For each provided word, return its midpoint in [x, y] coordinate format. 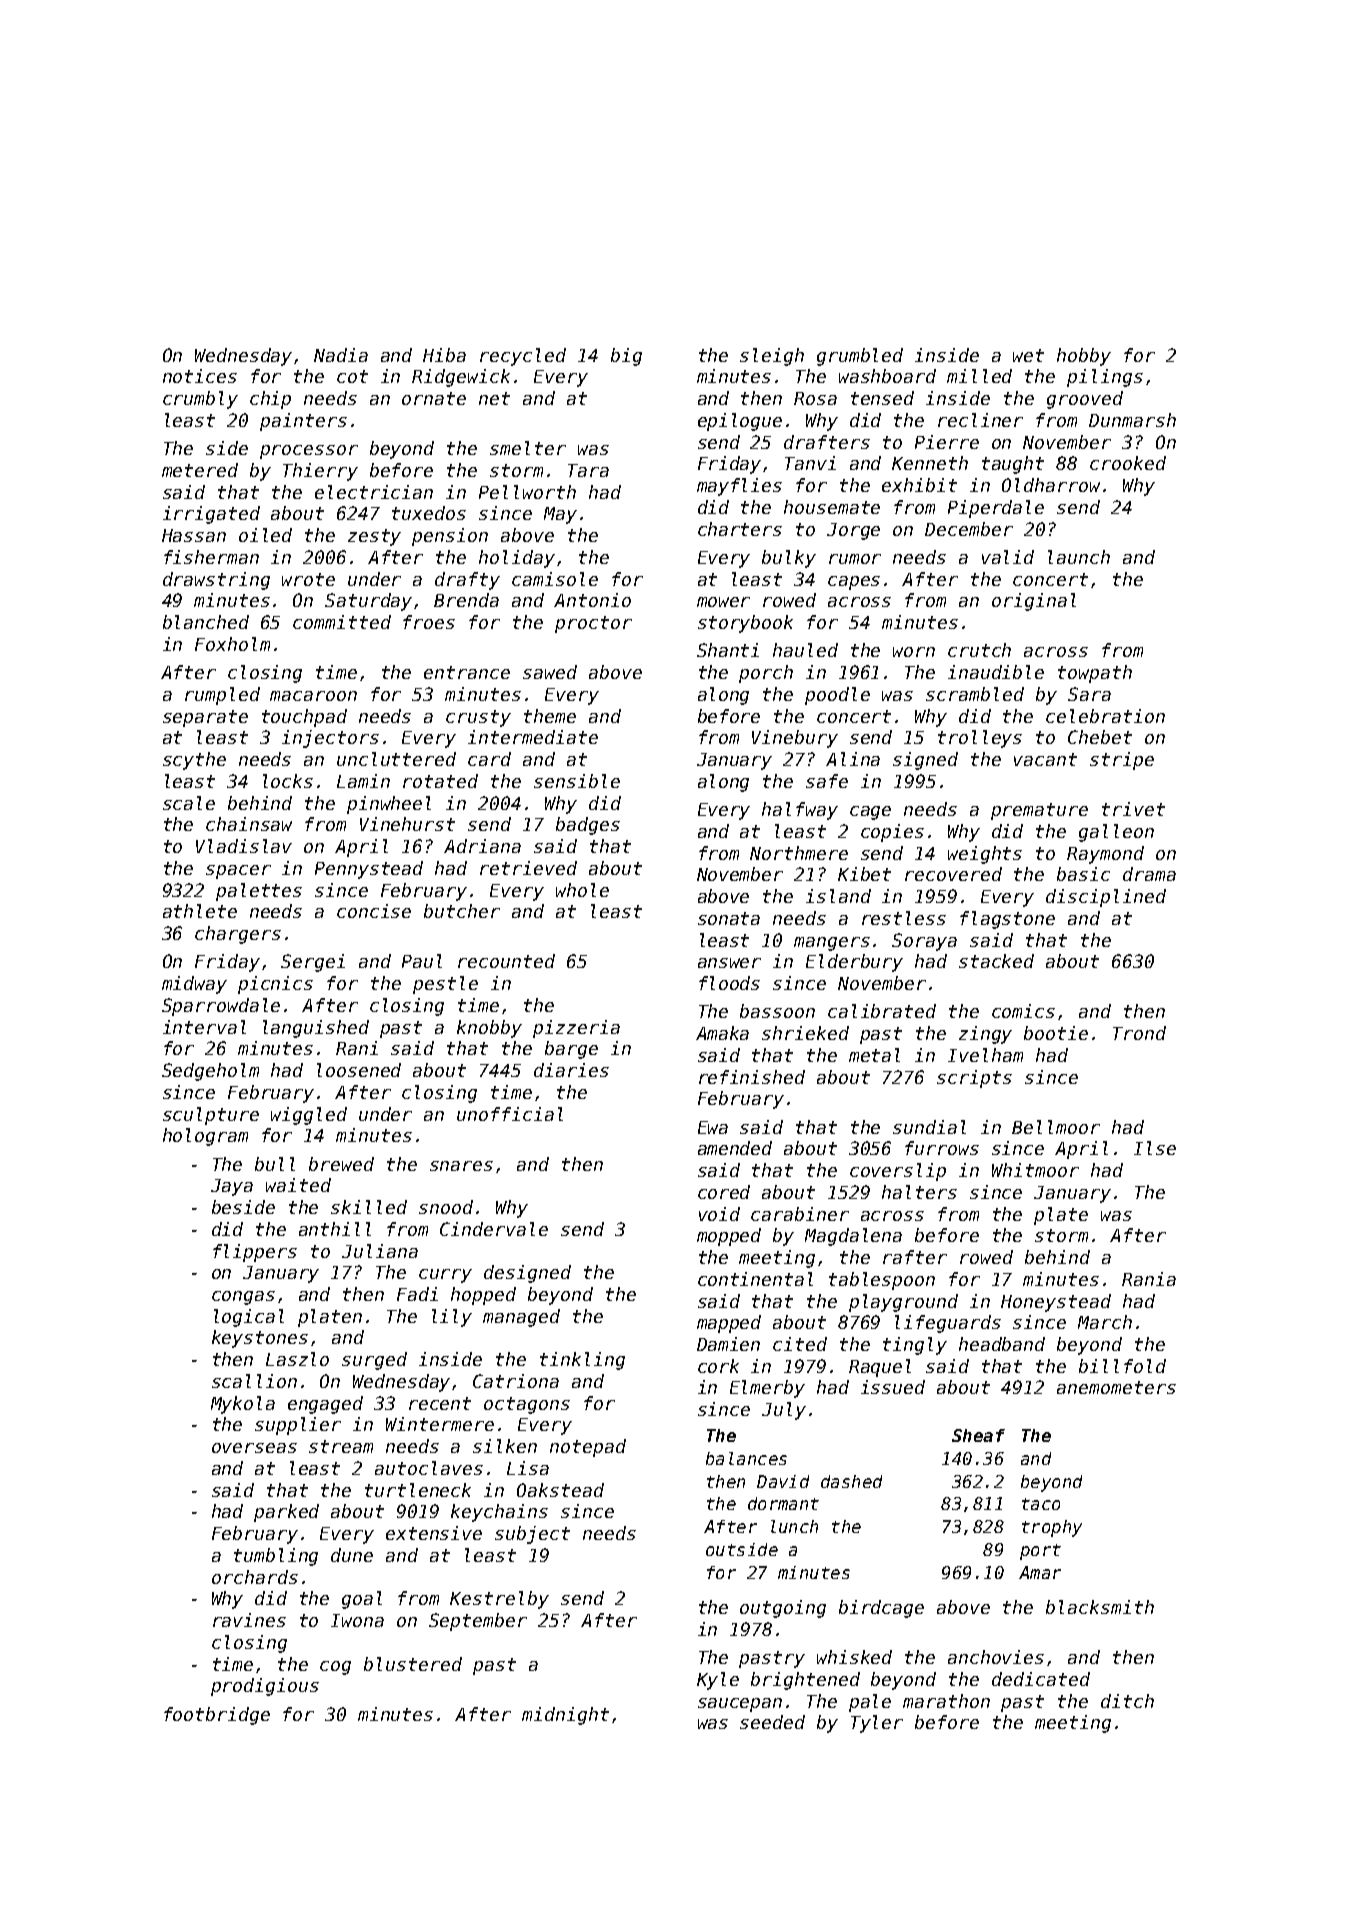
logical [249, 1318]
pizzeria [576, 1029]
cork [718, 1366]
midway [194, 985]
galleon [1116, 833]
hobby [1084, 357]
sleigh [772, 357]
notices [200, 376]
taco [1041, 1504]
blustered [413, 1664]
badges [588, 826]
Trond [1139, 1033]
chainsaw [249, 824]
